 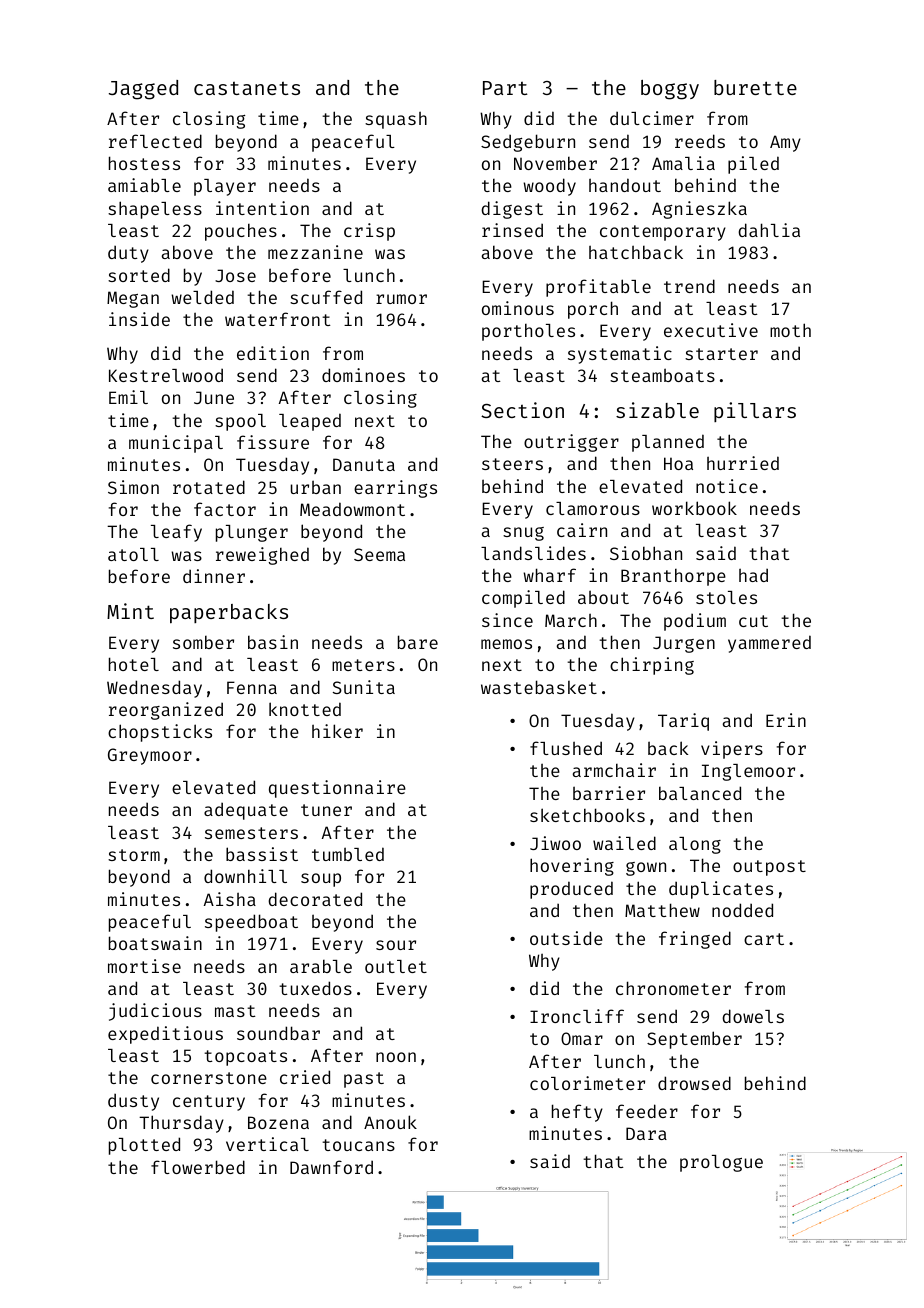 What do you see at coordinates (505, 88) in the document?
I see `Part` at bounding box center [505, 88].
